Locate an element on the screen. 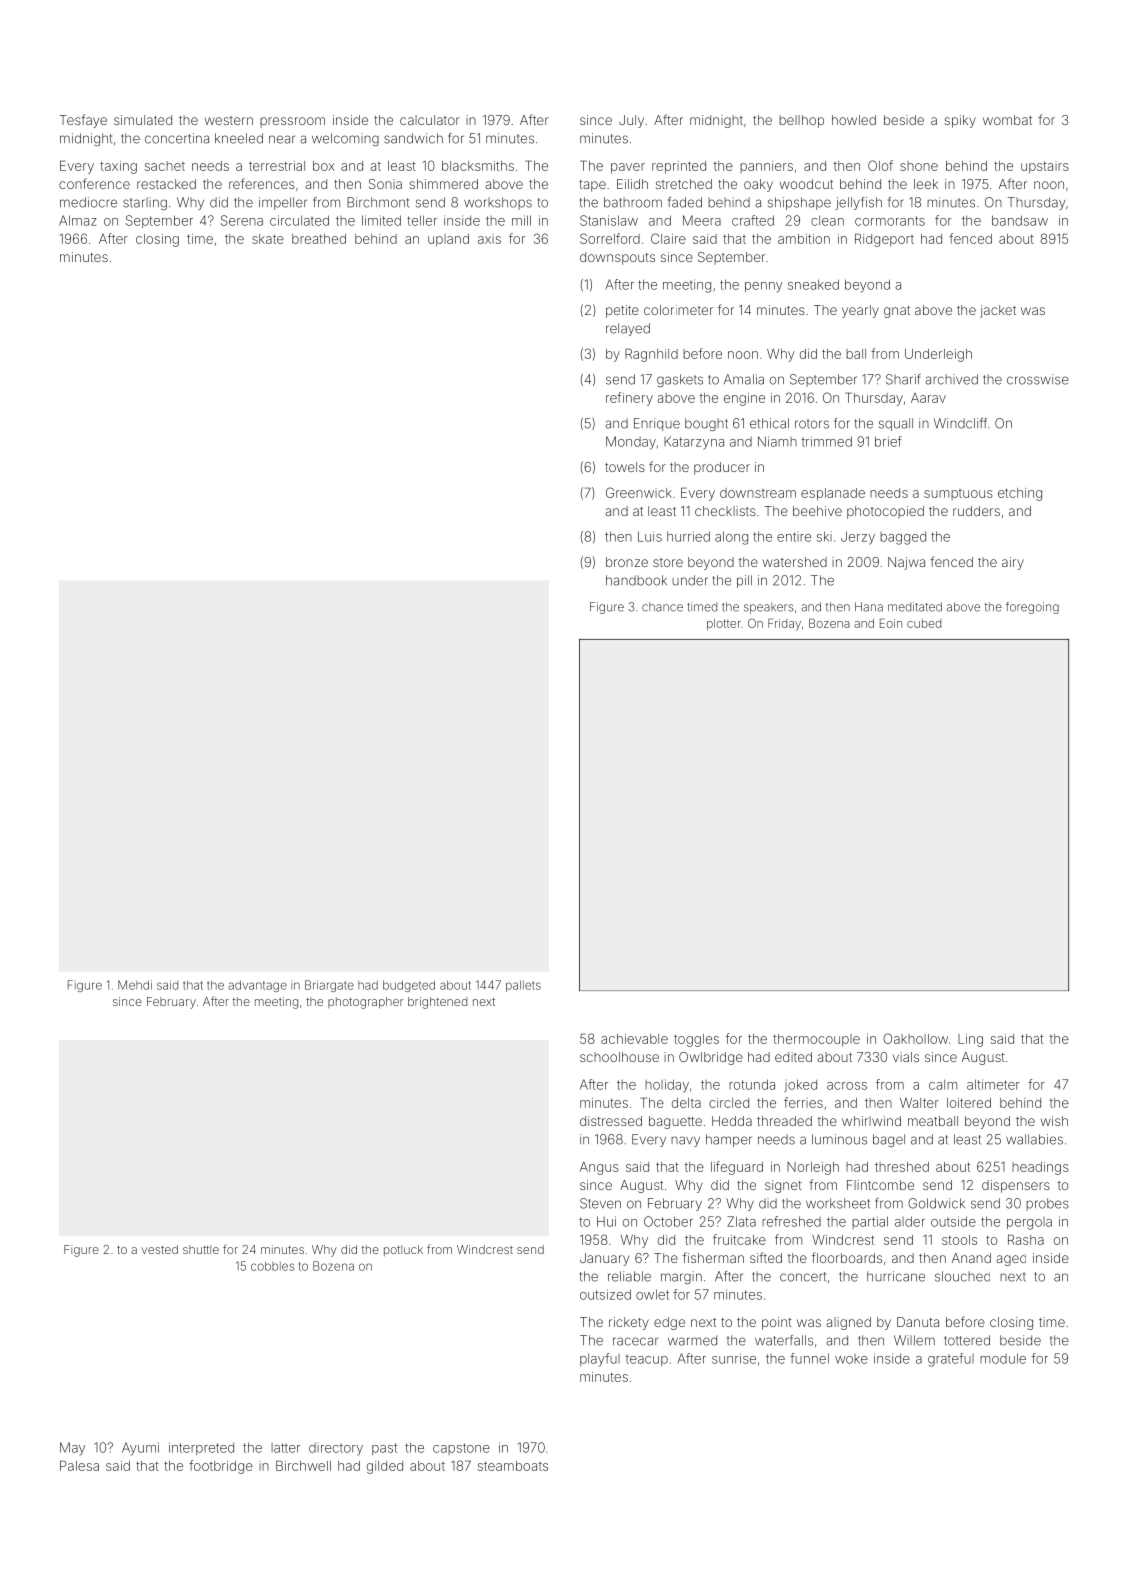  spiky is located at coordinates (960, 121).
